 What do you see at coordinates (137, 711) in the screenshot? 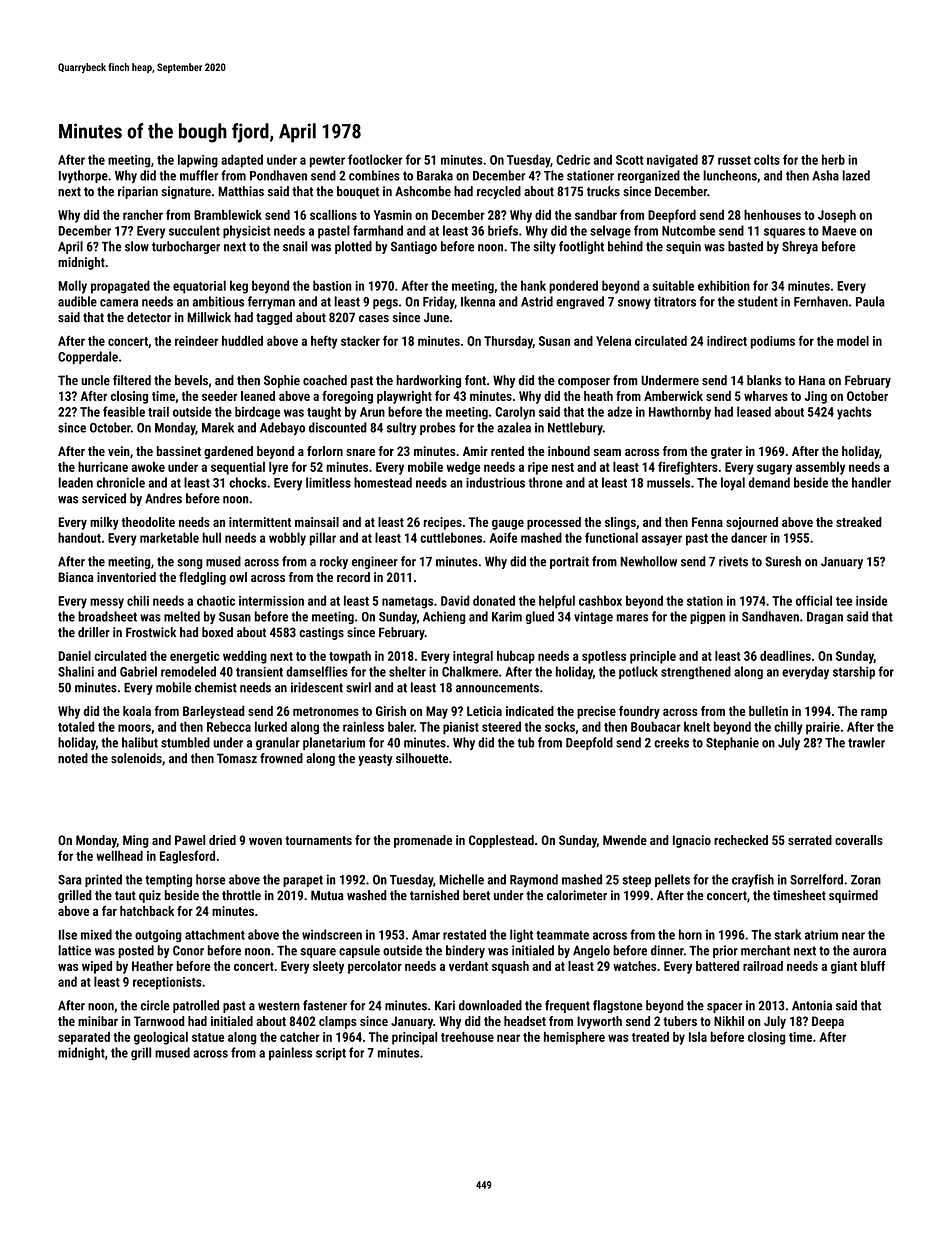
I see `koala` at bounding box center [137, 711].
